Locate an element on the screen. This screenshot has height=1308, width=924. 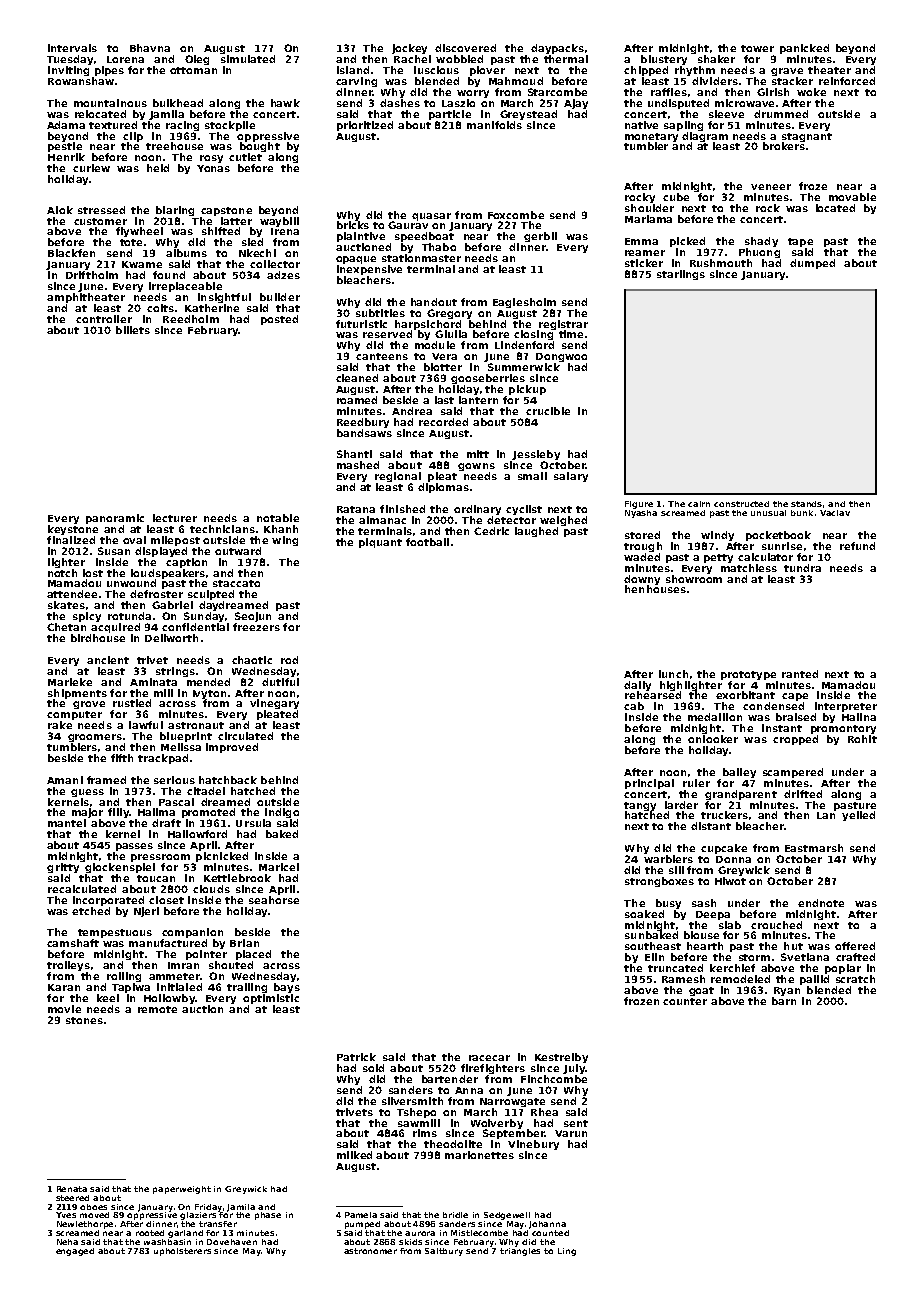
particle is located at coordinates (450, 115).
